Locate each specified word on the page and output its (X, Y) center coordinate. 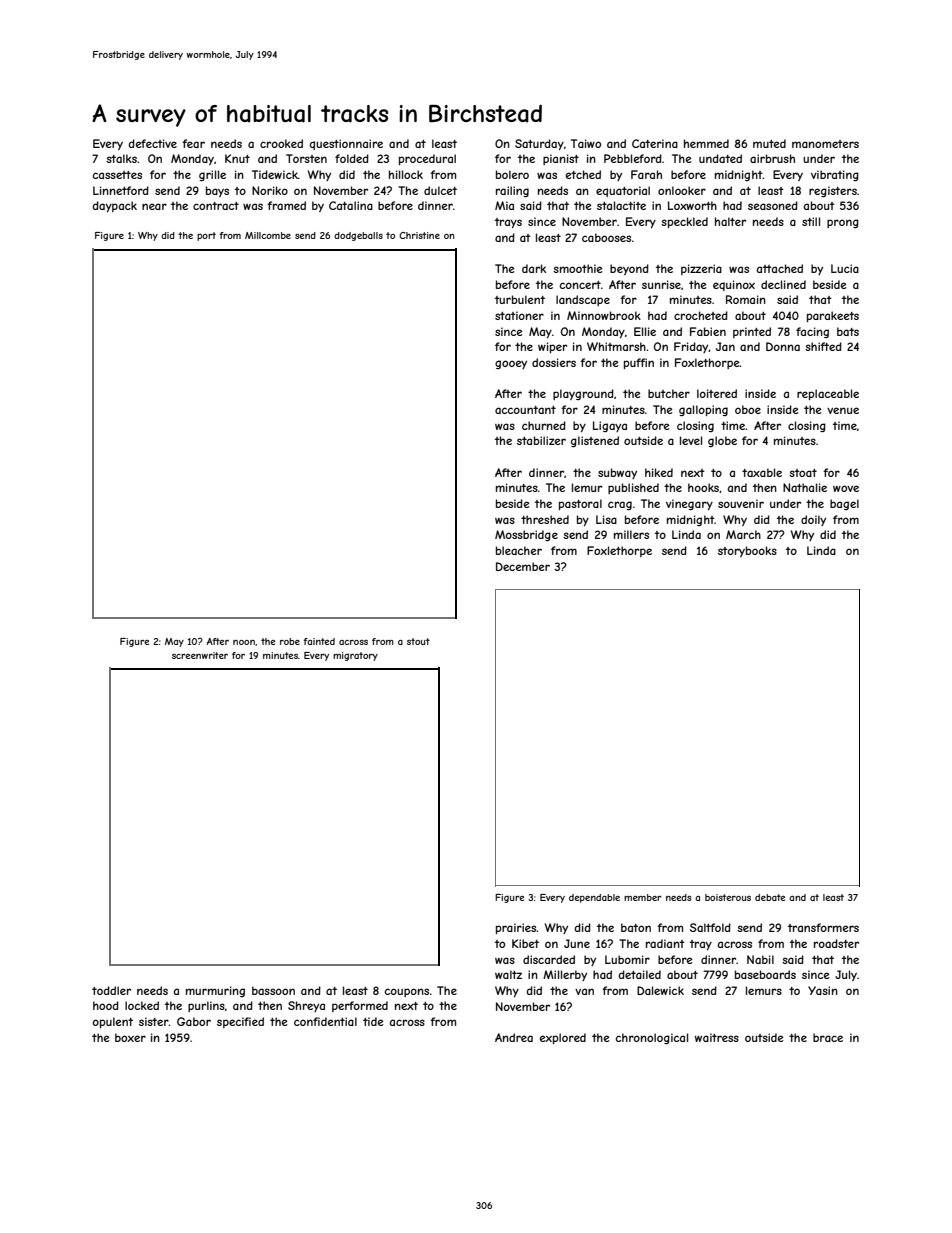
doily (813, 520)
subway (617, 473)
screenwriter (200, 655)
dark (534, 268)
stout (418, 641)
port (206, 236)
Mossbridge (526, 535)
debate (770, 897)
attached (779, 268)
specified (240, 1022)
